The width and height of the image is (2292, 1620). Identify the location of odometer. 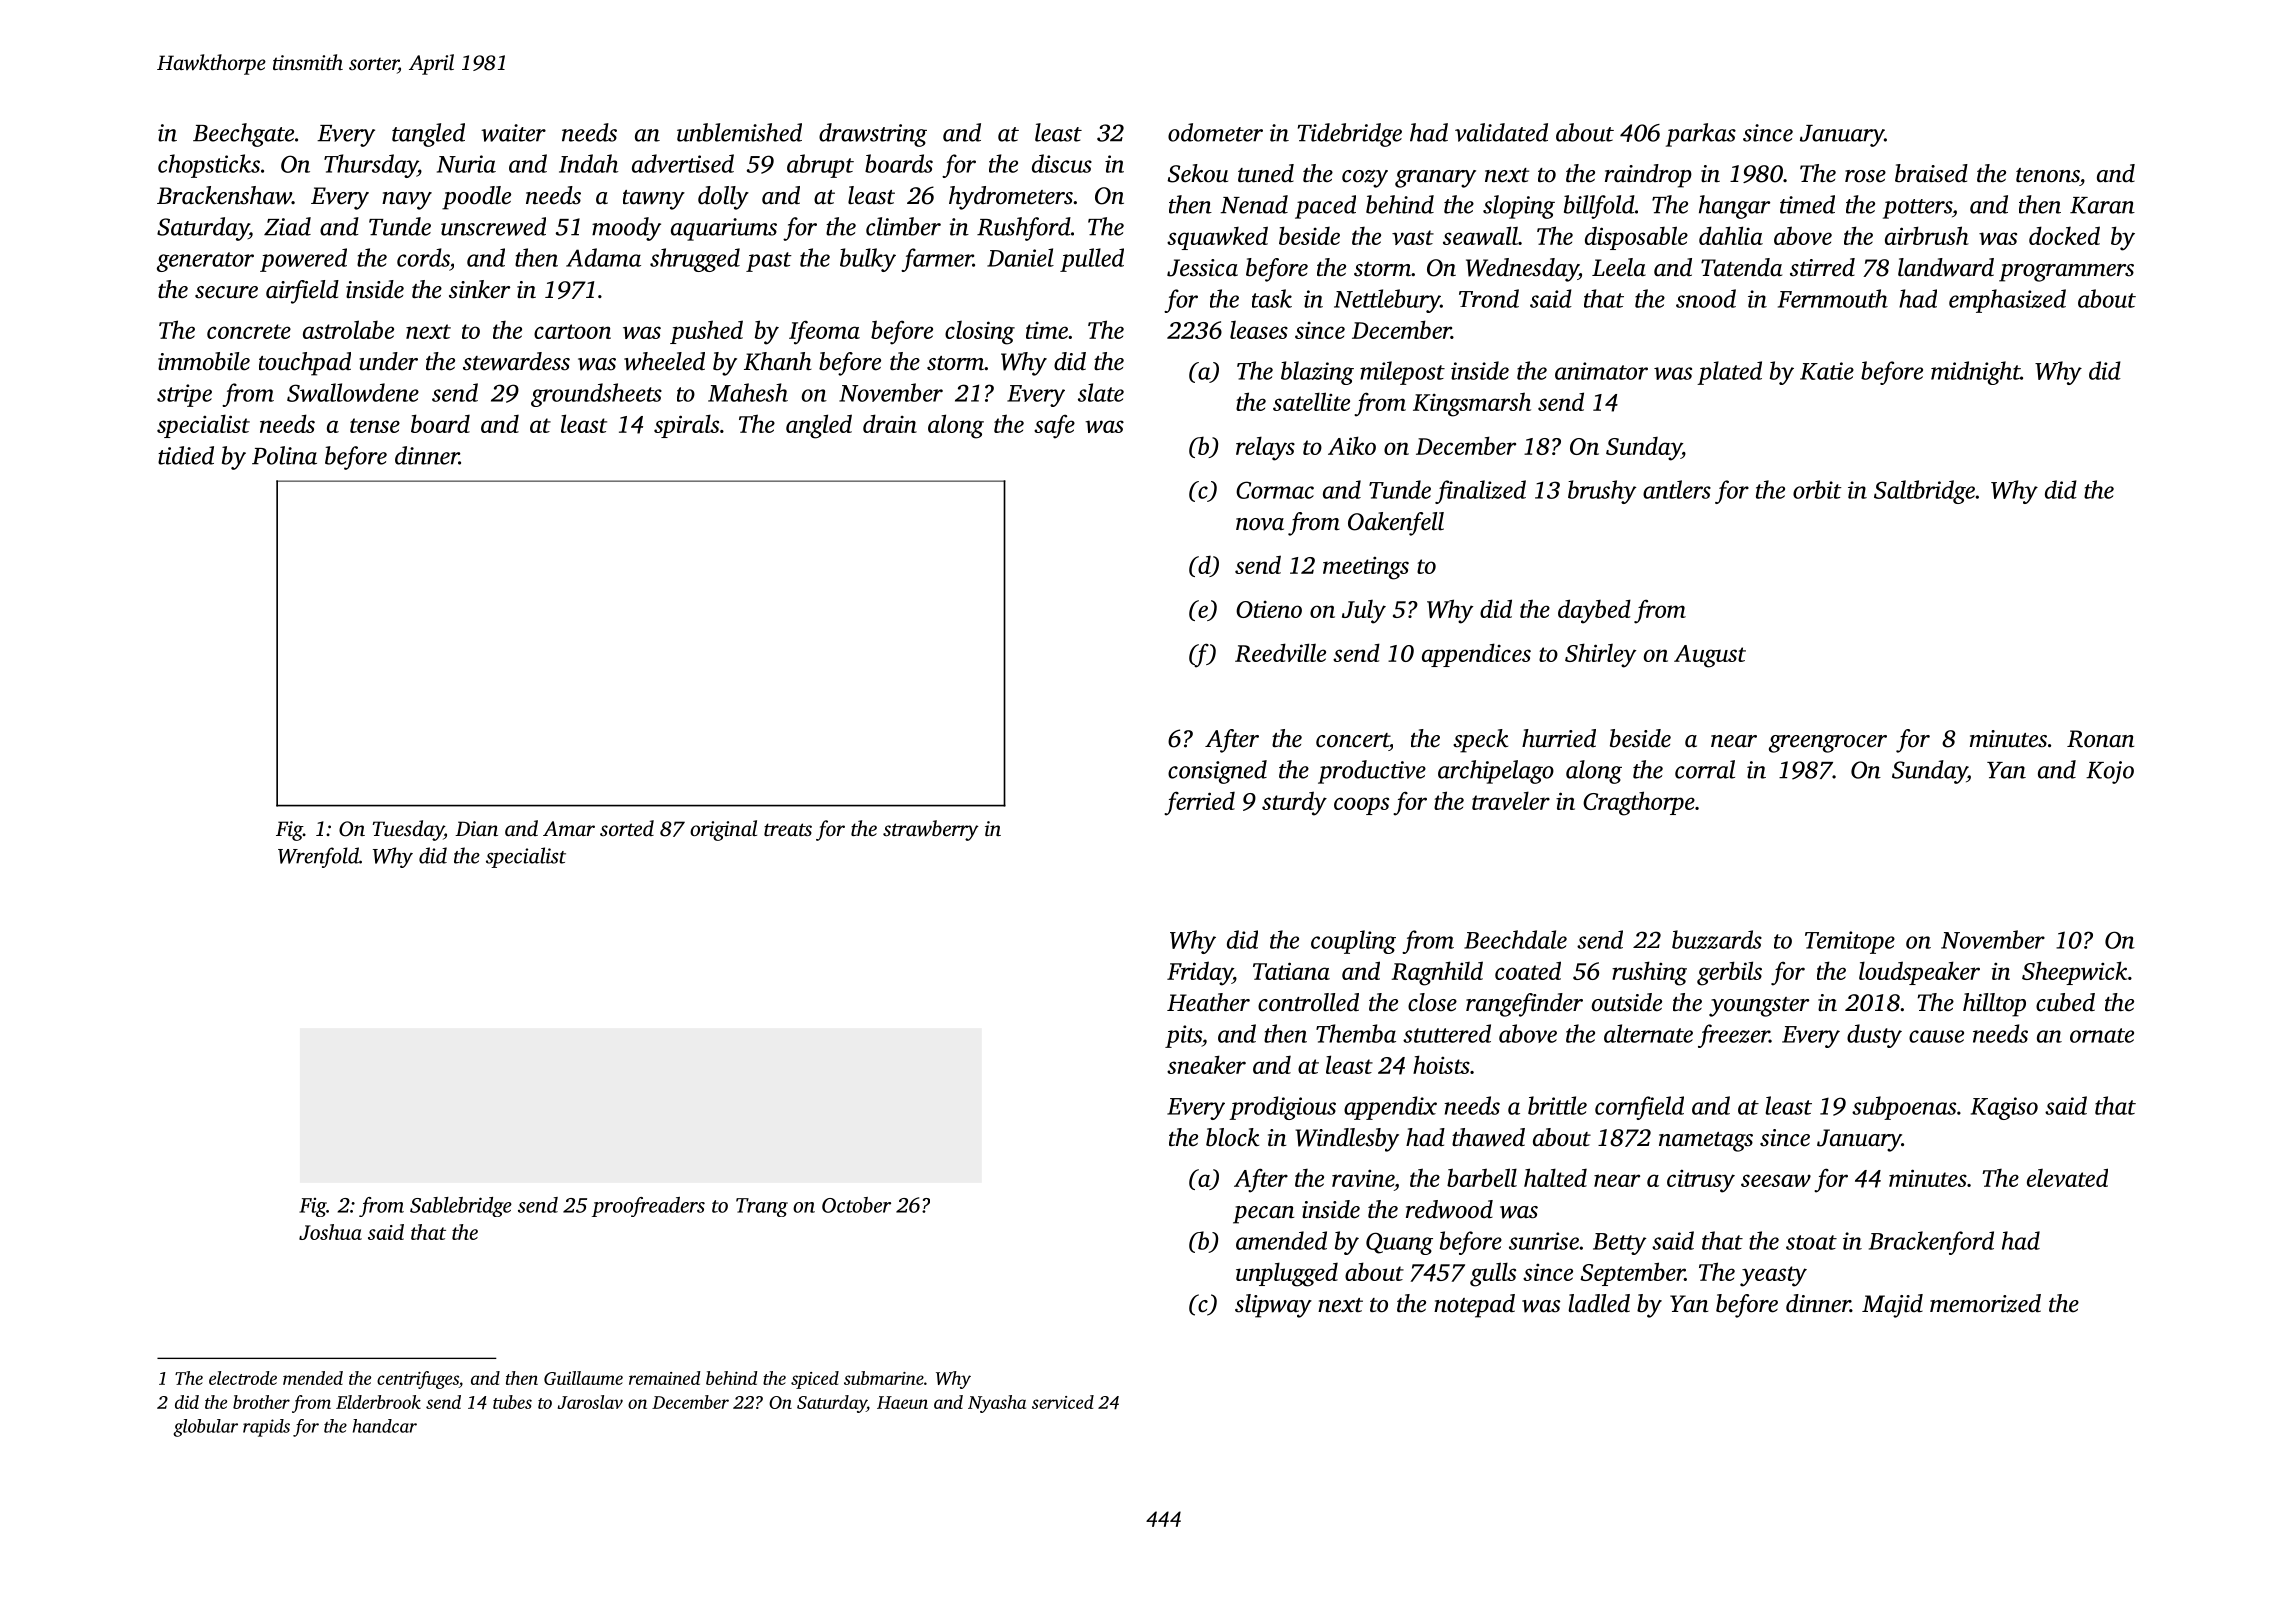
(1215, 132).
